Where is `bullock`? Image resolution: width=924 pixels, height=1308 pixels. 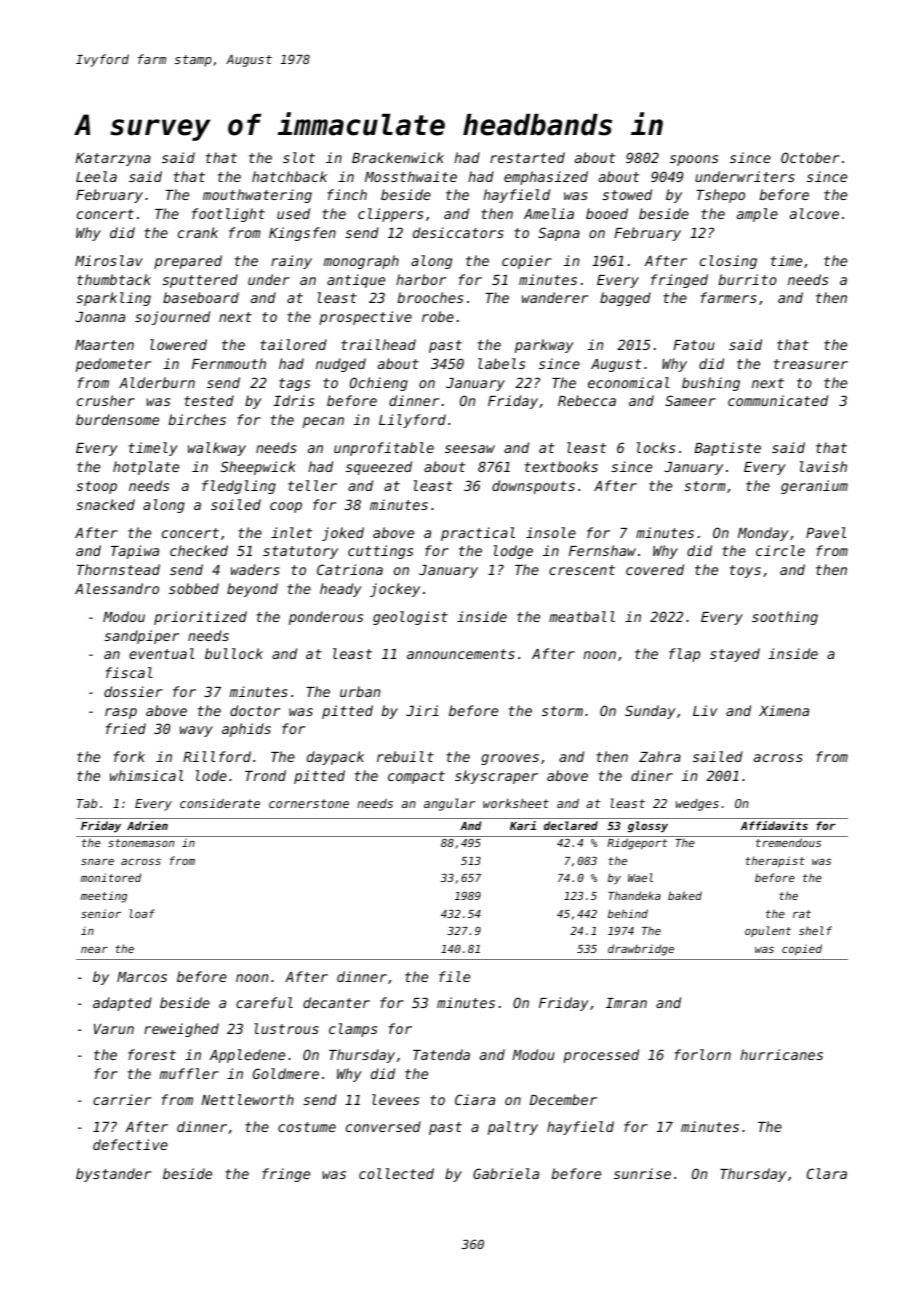 bullock is located at coordinates (234, 653).
